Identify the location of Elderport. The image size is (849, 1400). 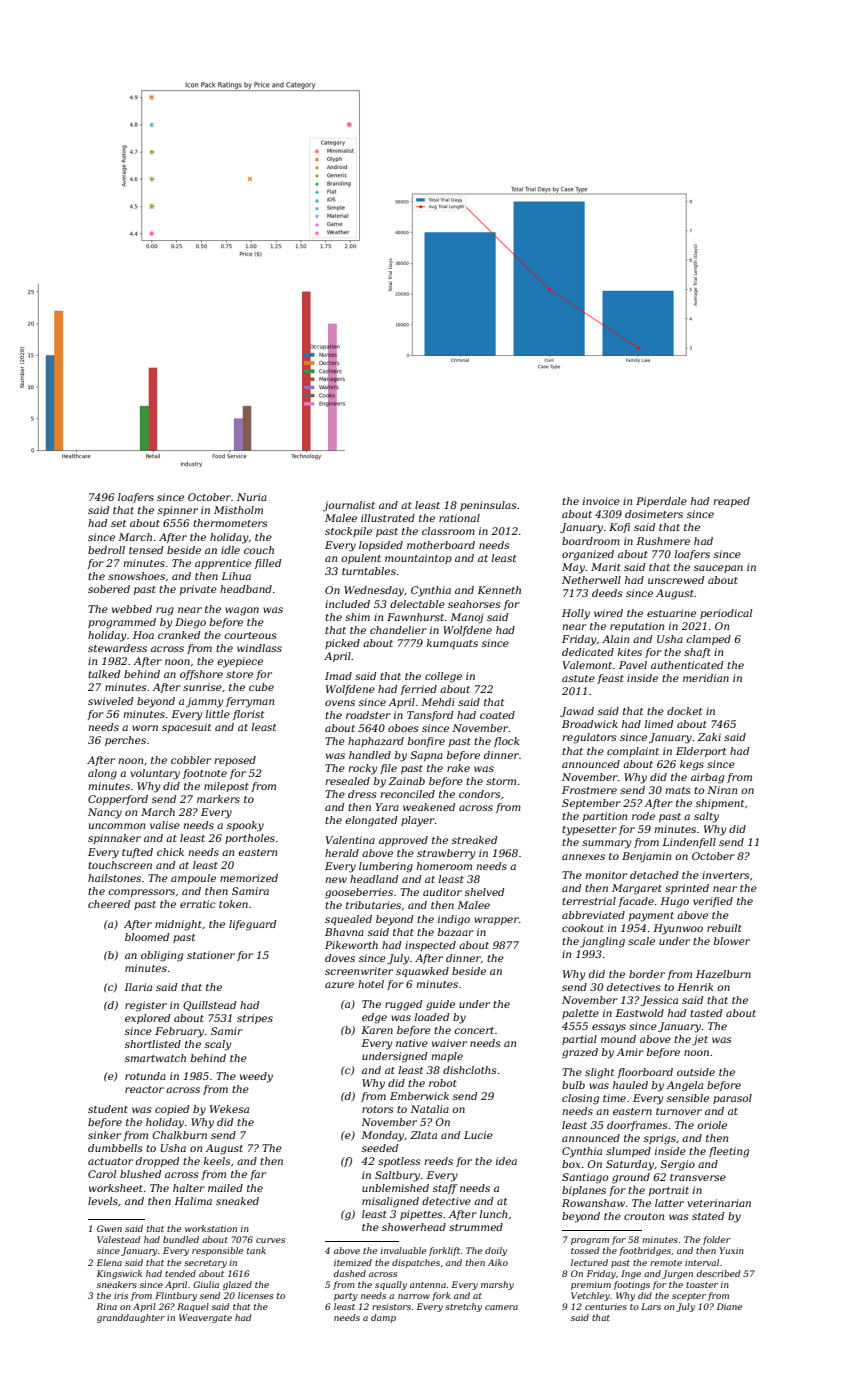
(701, 752).
